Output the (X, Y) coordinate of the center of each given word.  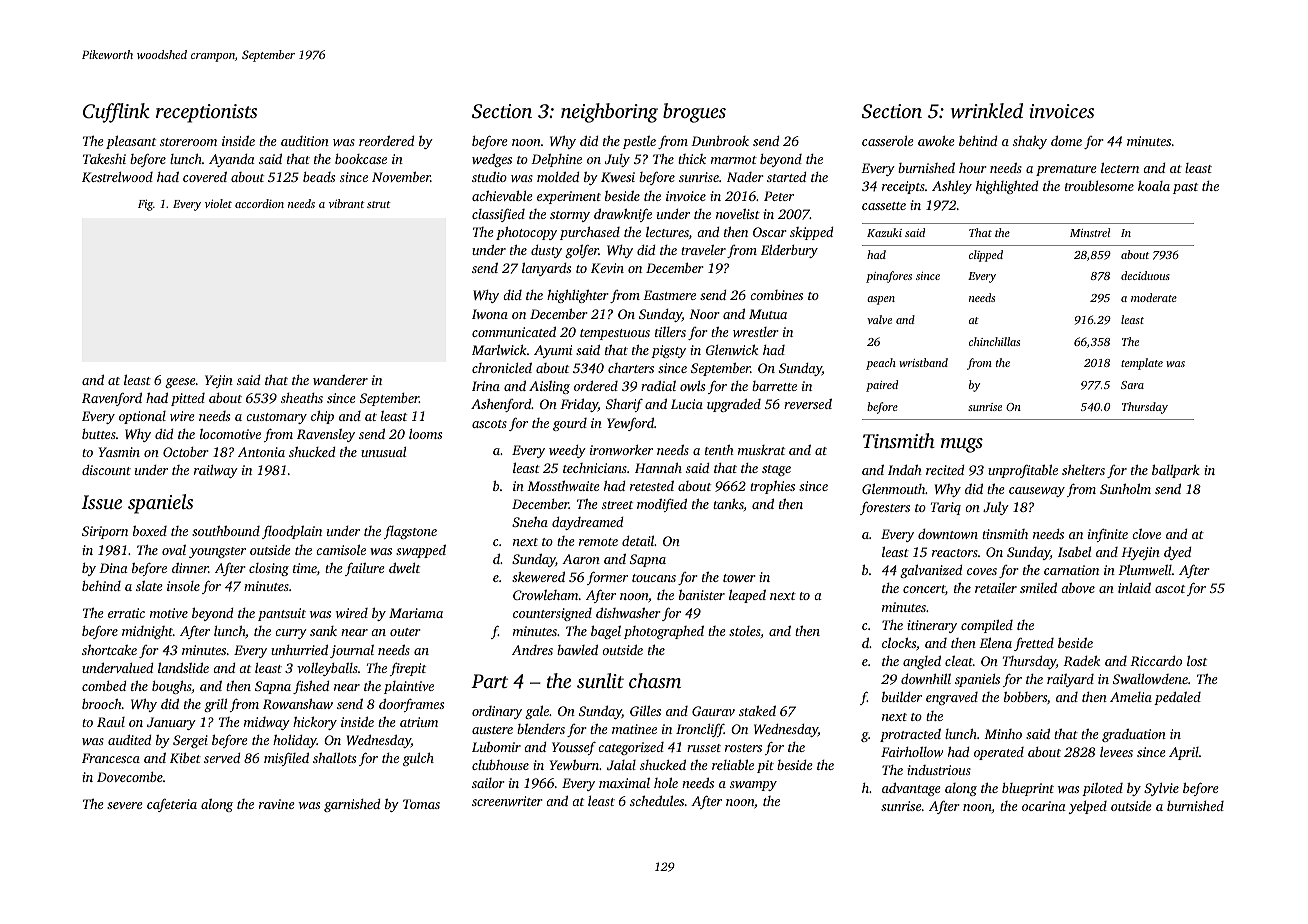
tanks (728, 504)
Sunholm (1125, 488)
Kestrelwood (117, 177)
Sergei (190, 741)
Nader (745, 177)
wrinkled (987, 110)
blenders (541, 729)
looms (425, 434)
